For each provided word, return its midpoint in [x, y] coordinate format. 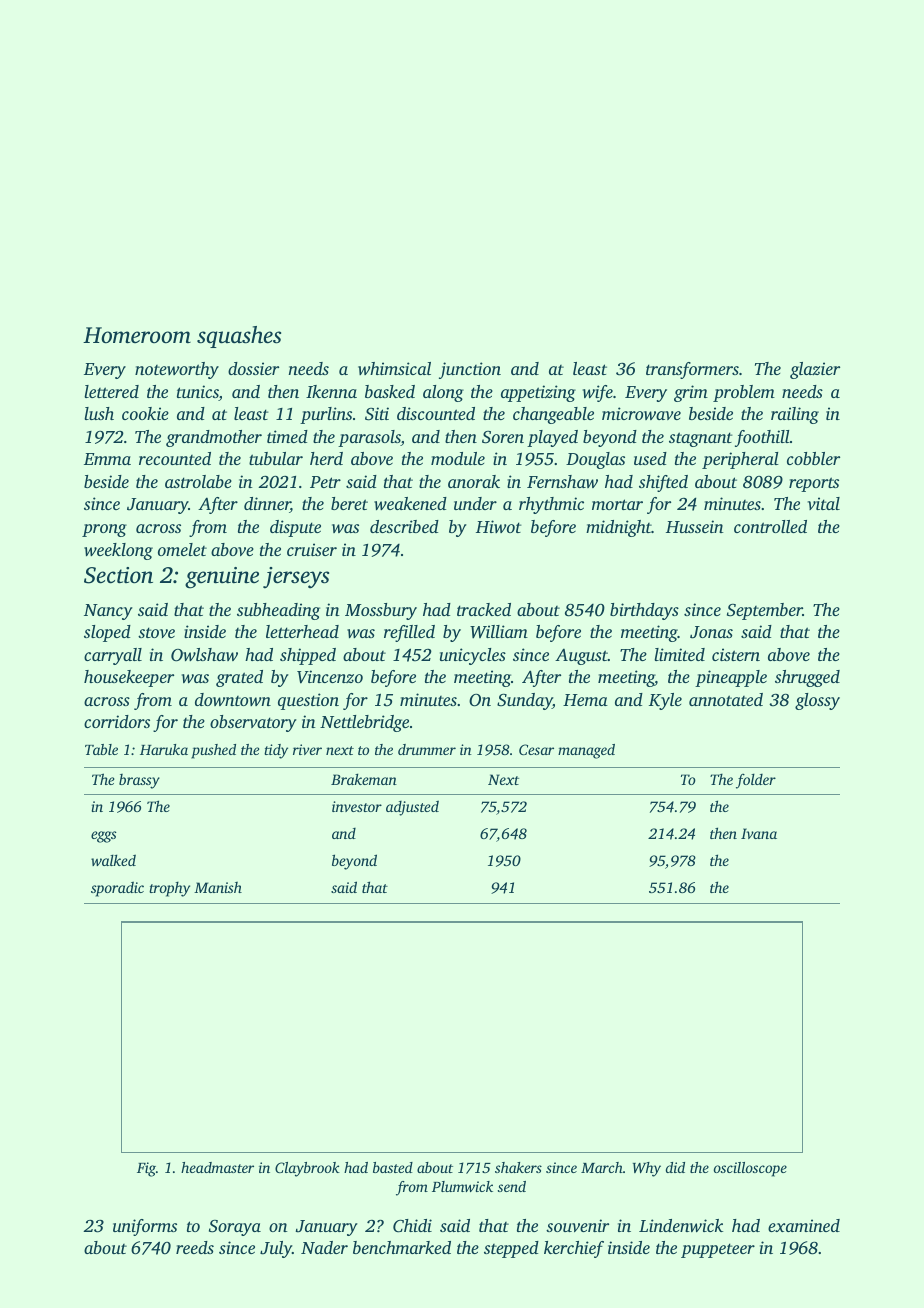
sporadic [117, 889]
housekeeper [129, 678]
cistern [736, 654]
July [276, 1249]
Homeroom [137, 335]
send [512, 1186]
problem [744, 393]
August [581, 657]
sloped [107, 633]
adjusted [412, 808]
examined [804, 1225]
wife [598, 393]
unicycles [473, 656]
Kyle [665, 701]
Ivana [759, 833]
